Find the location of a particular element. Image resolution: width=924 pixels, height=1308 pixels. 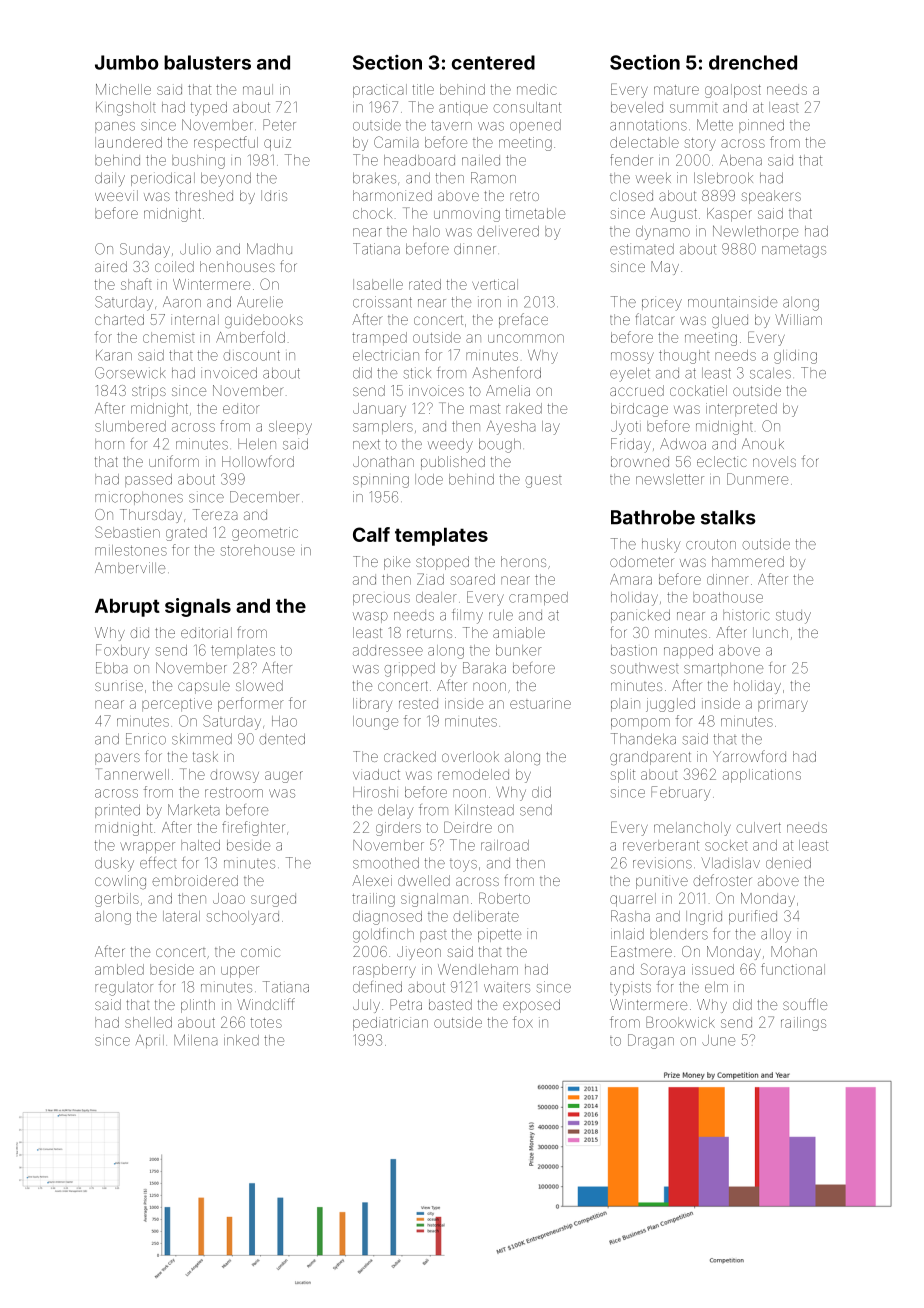

mast is located at coordinates (485, 409).
